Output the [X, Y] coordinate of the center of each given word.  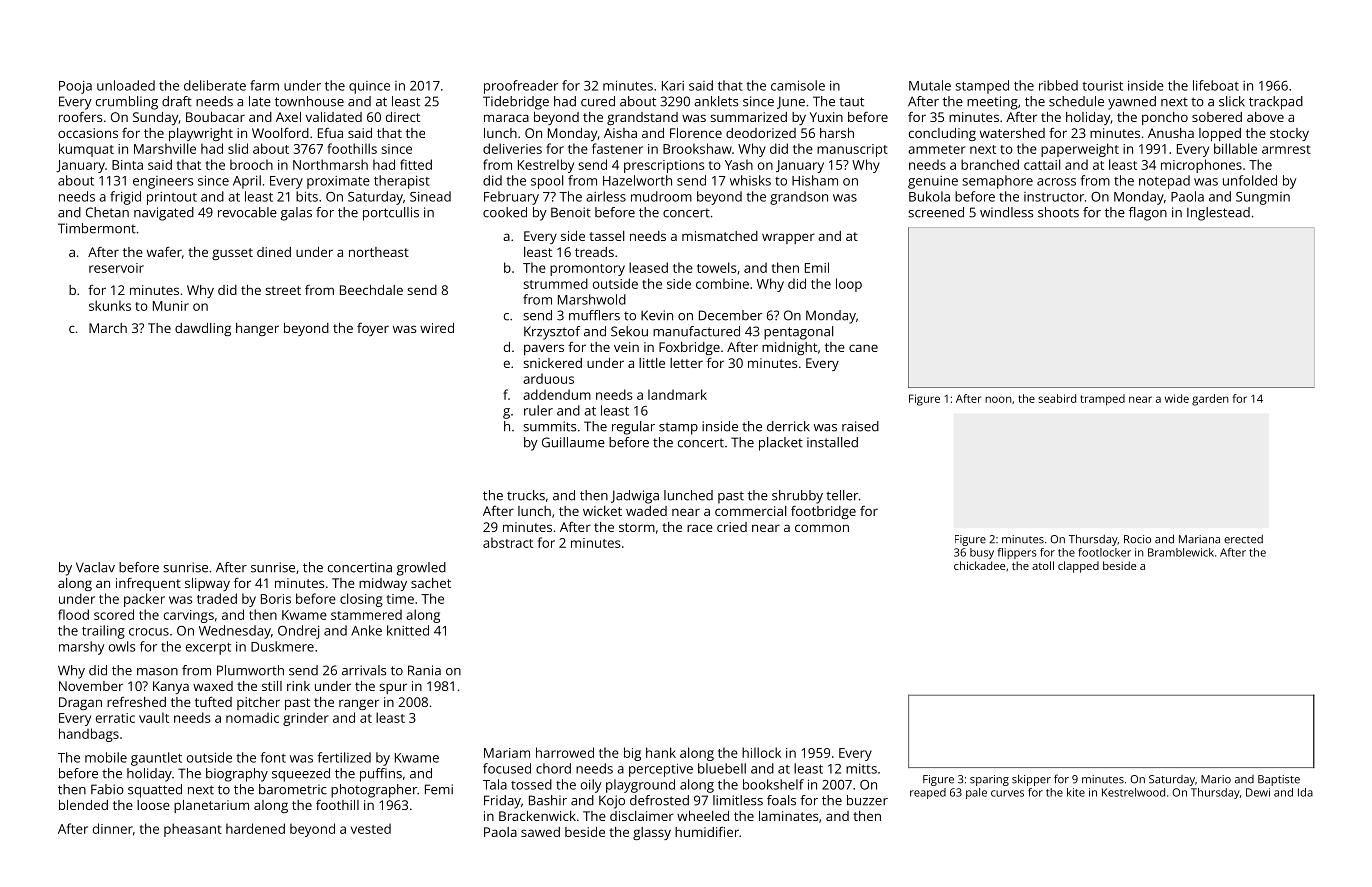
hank [661, 752]
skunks [110, 305]
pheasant [193, 830]
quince [369, 87]
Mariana [1199, 539]
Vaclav [95, 567]
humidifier [707, 832]
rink [298, 686]
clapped [1078, 567]
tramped [1102, 400]
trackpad [1276, 103]
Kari [673, 86]
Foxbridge [689, 348]
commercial [751, 511]
